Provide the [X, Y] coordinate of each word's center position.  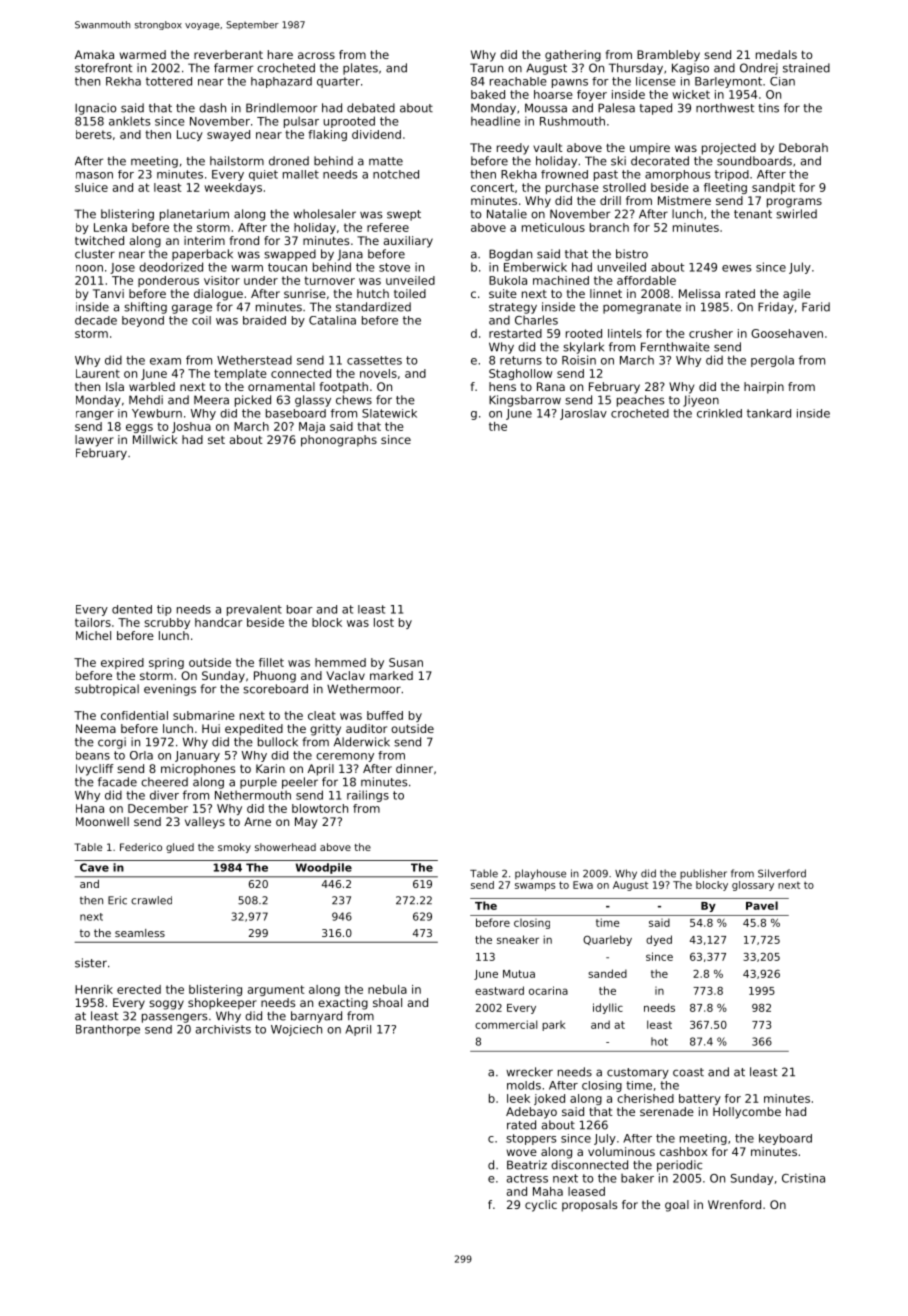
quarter [338, 82]
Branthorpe [108, 1030]
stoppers [531, 1139]
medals [776, 54]
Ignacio [95, 109]
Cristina [803, 1178]
